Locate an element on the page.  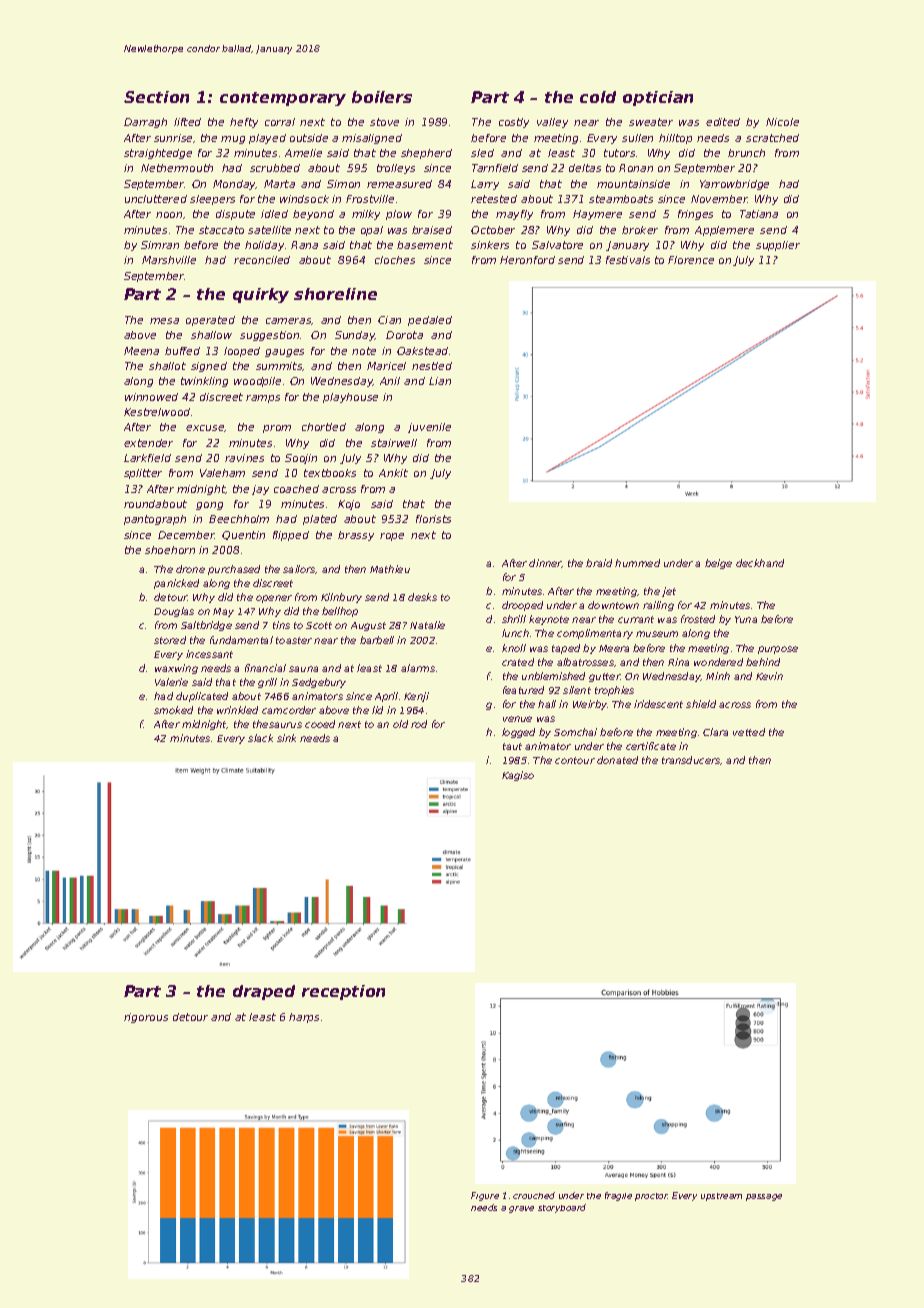
harps is located at coordinates (304, 1018).
